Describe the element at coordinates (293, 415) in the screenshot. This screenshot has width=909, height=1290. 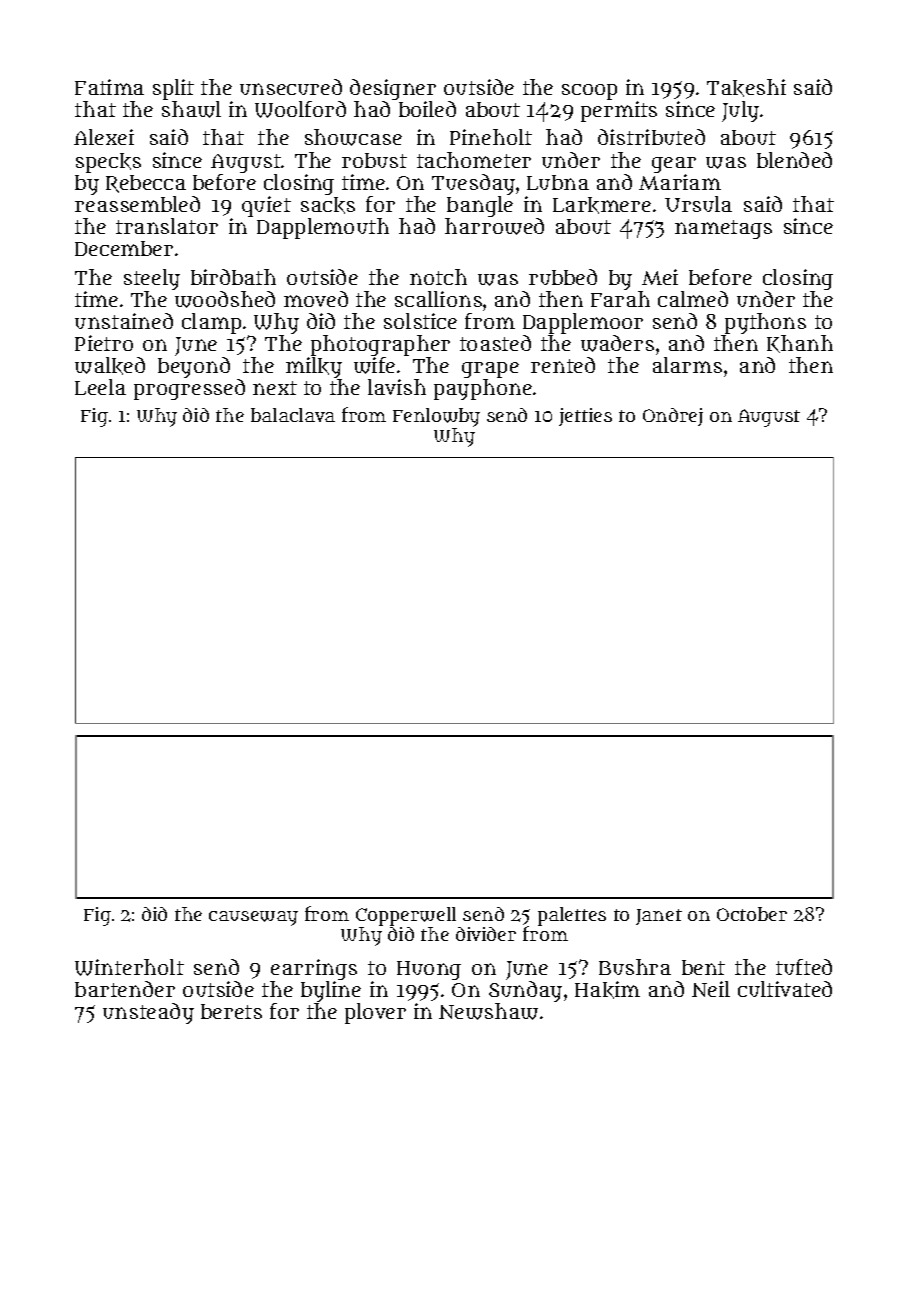
I see `balaclava` at that location.
